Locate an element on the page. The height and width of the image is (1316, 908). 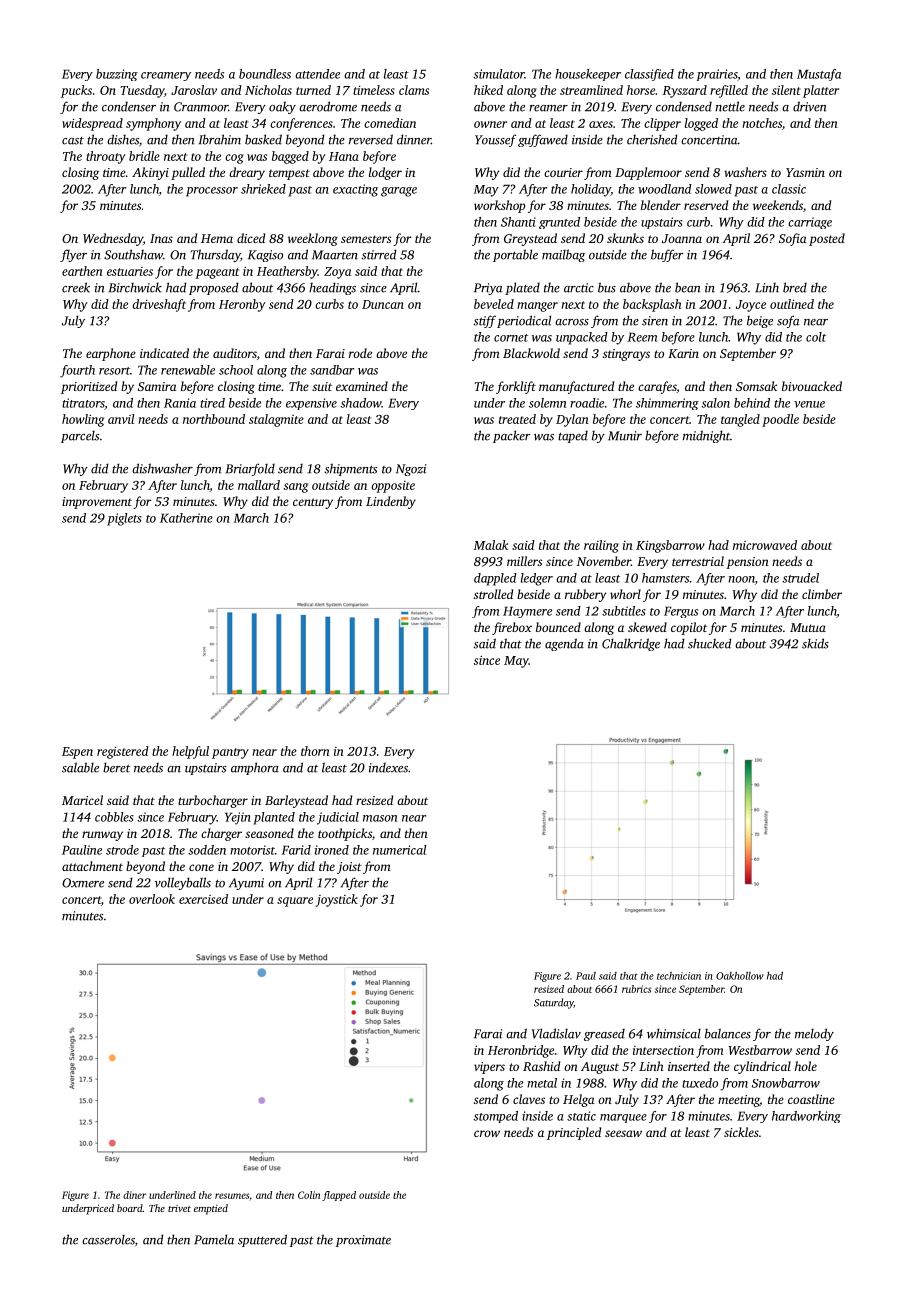
copilot is located at coordinates (689, 628).
